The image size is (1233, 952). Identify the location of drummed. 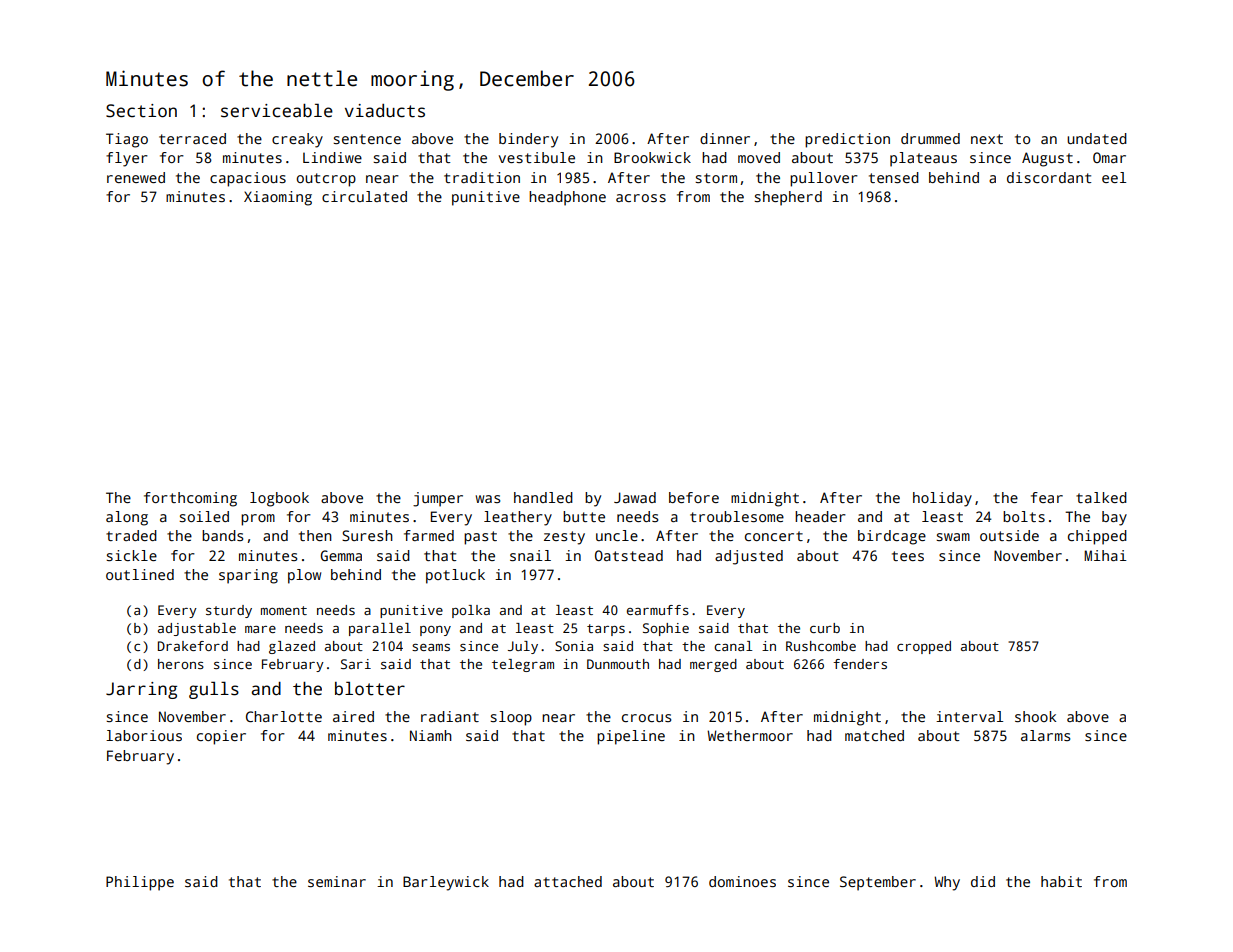
(930, 138).
